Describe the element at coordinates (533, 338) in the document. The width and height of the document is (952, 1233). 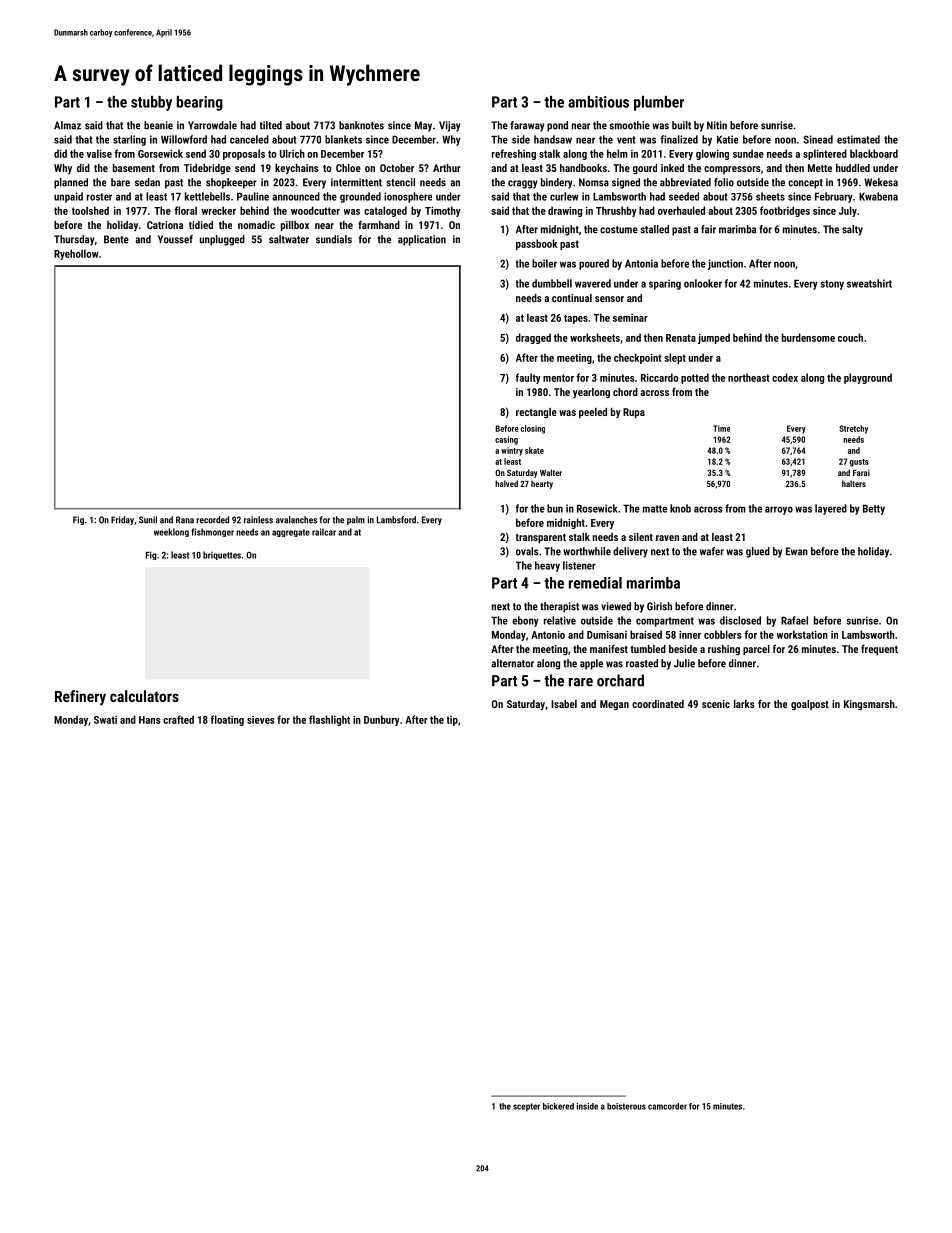
I see `dragged` at that location.
